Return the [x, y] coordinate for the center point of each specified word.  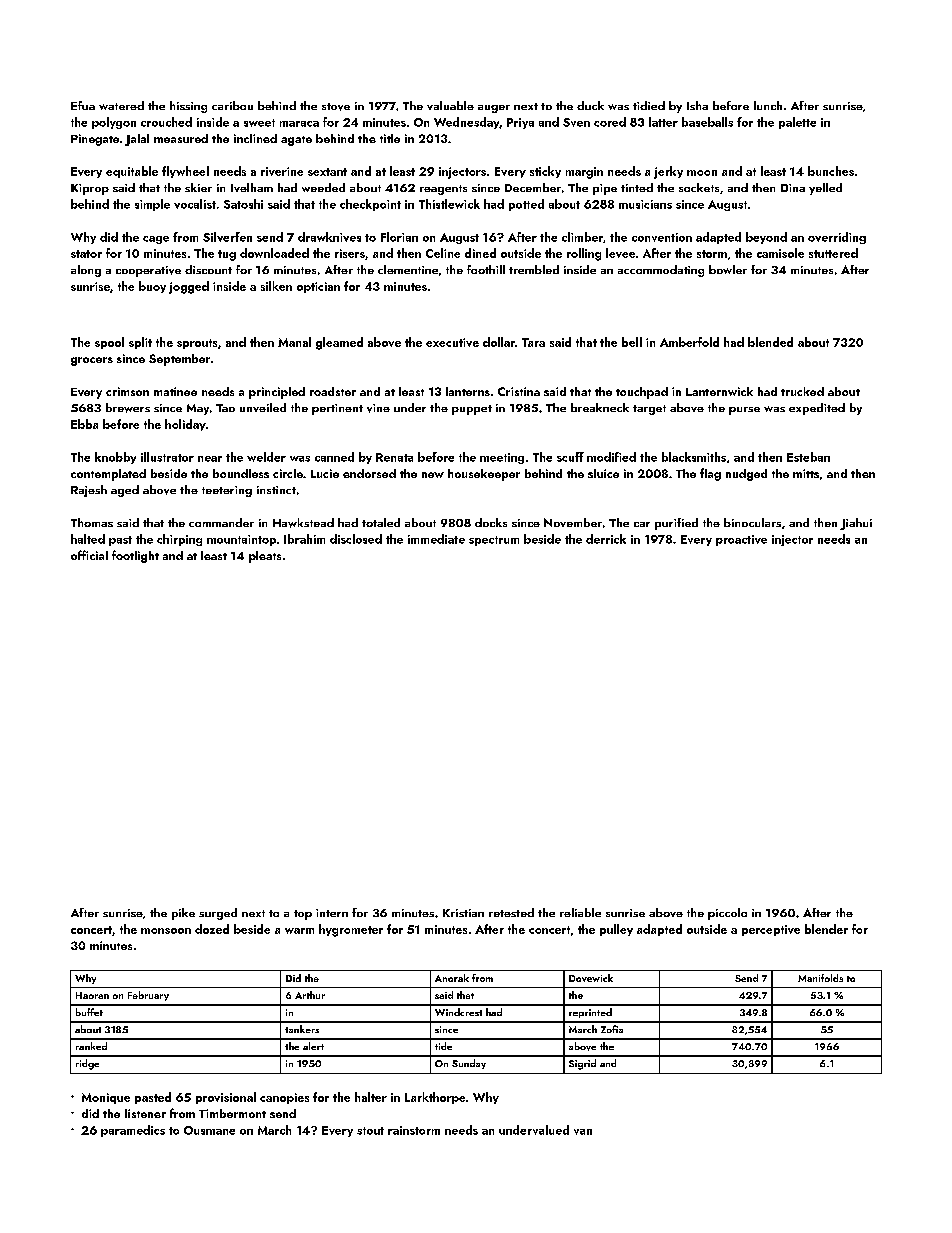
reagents [443, 190]
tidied [649, 105]
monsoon [166, 931]
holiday [185, 425]
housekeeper [484, 475]
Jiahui [856, 524]
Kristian [463, 913]
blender [826, 929]
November [573, 522]
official [89, 555]
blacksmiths [694, 457]
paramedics [133, 1131]
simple [152, 205]
